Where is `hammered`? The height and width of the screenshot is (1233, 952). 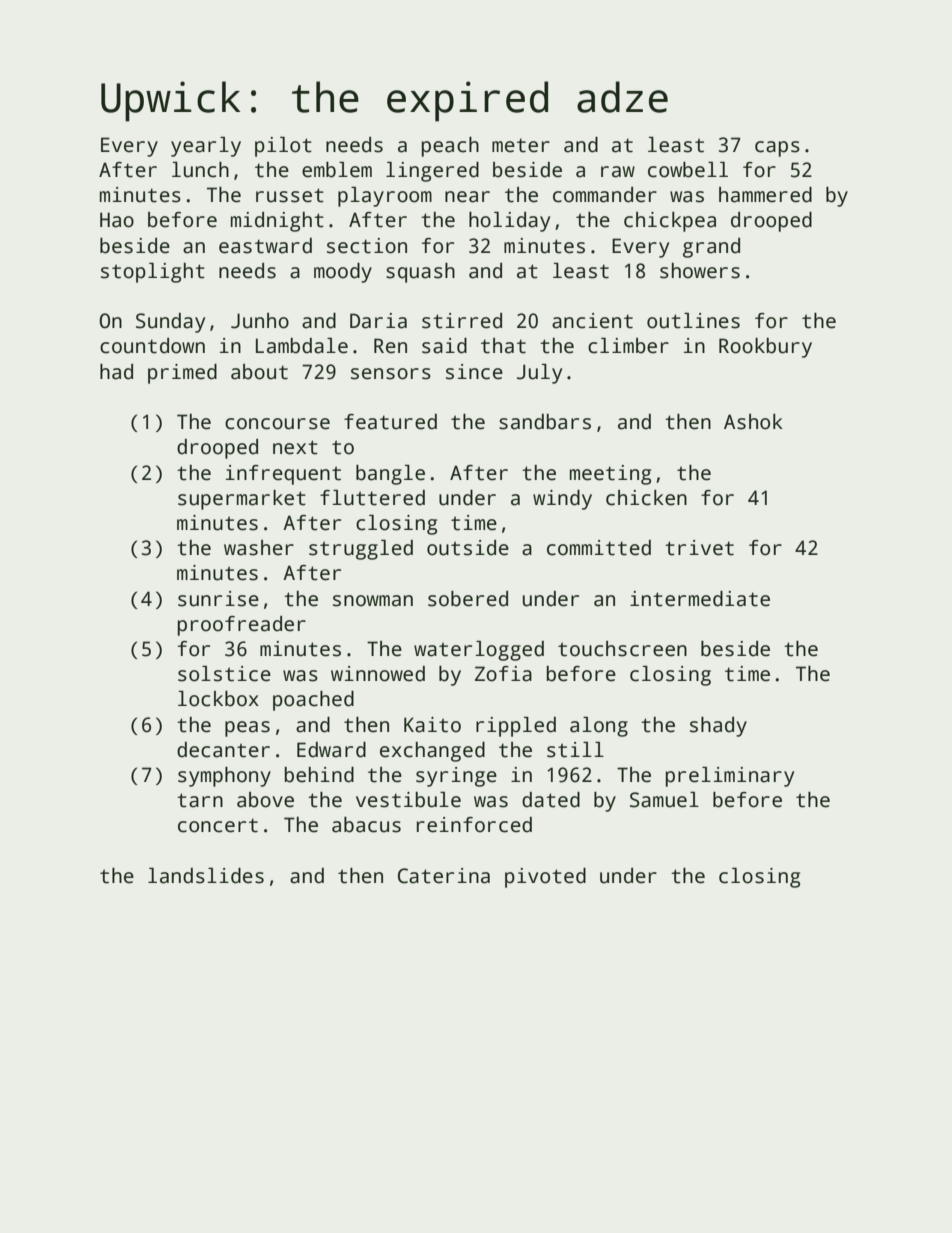 hammered is located at coordinates (765, 195).
